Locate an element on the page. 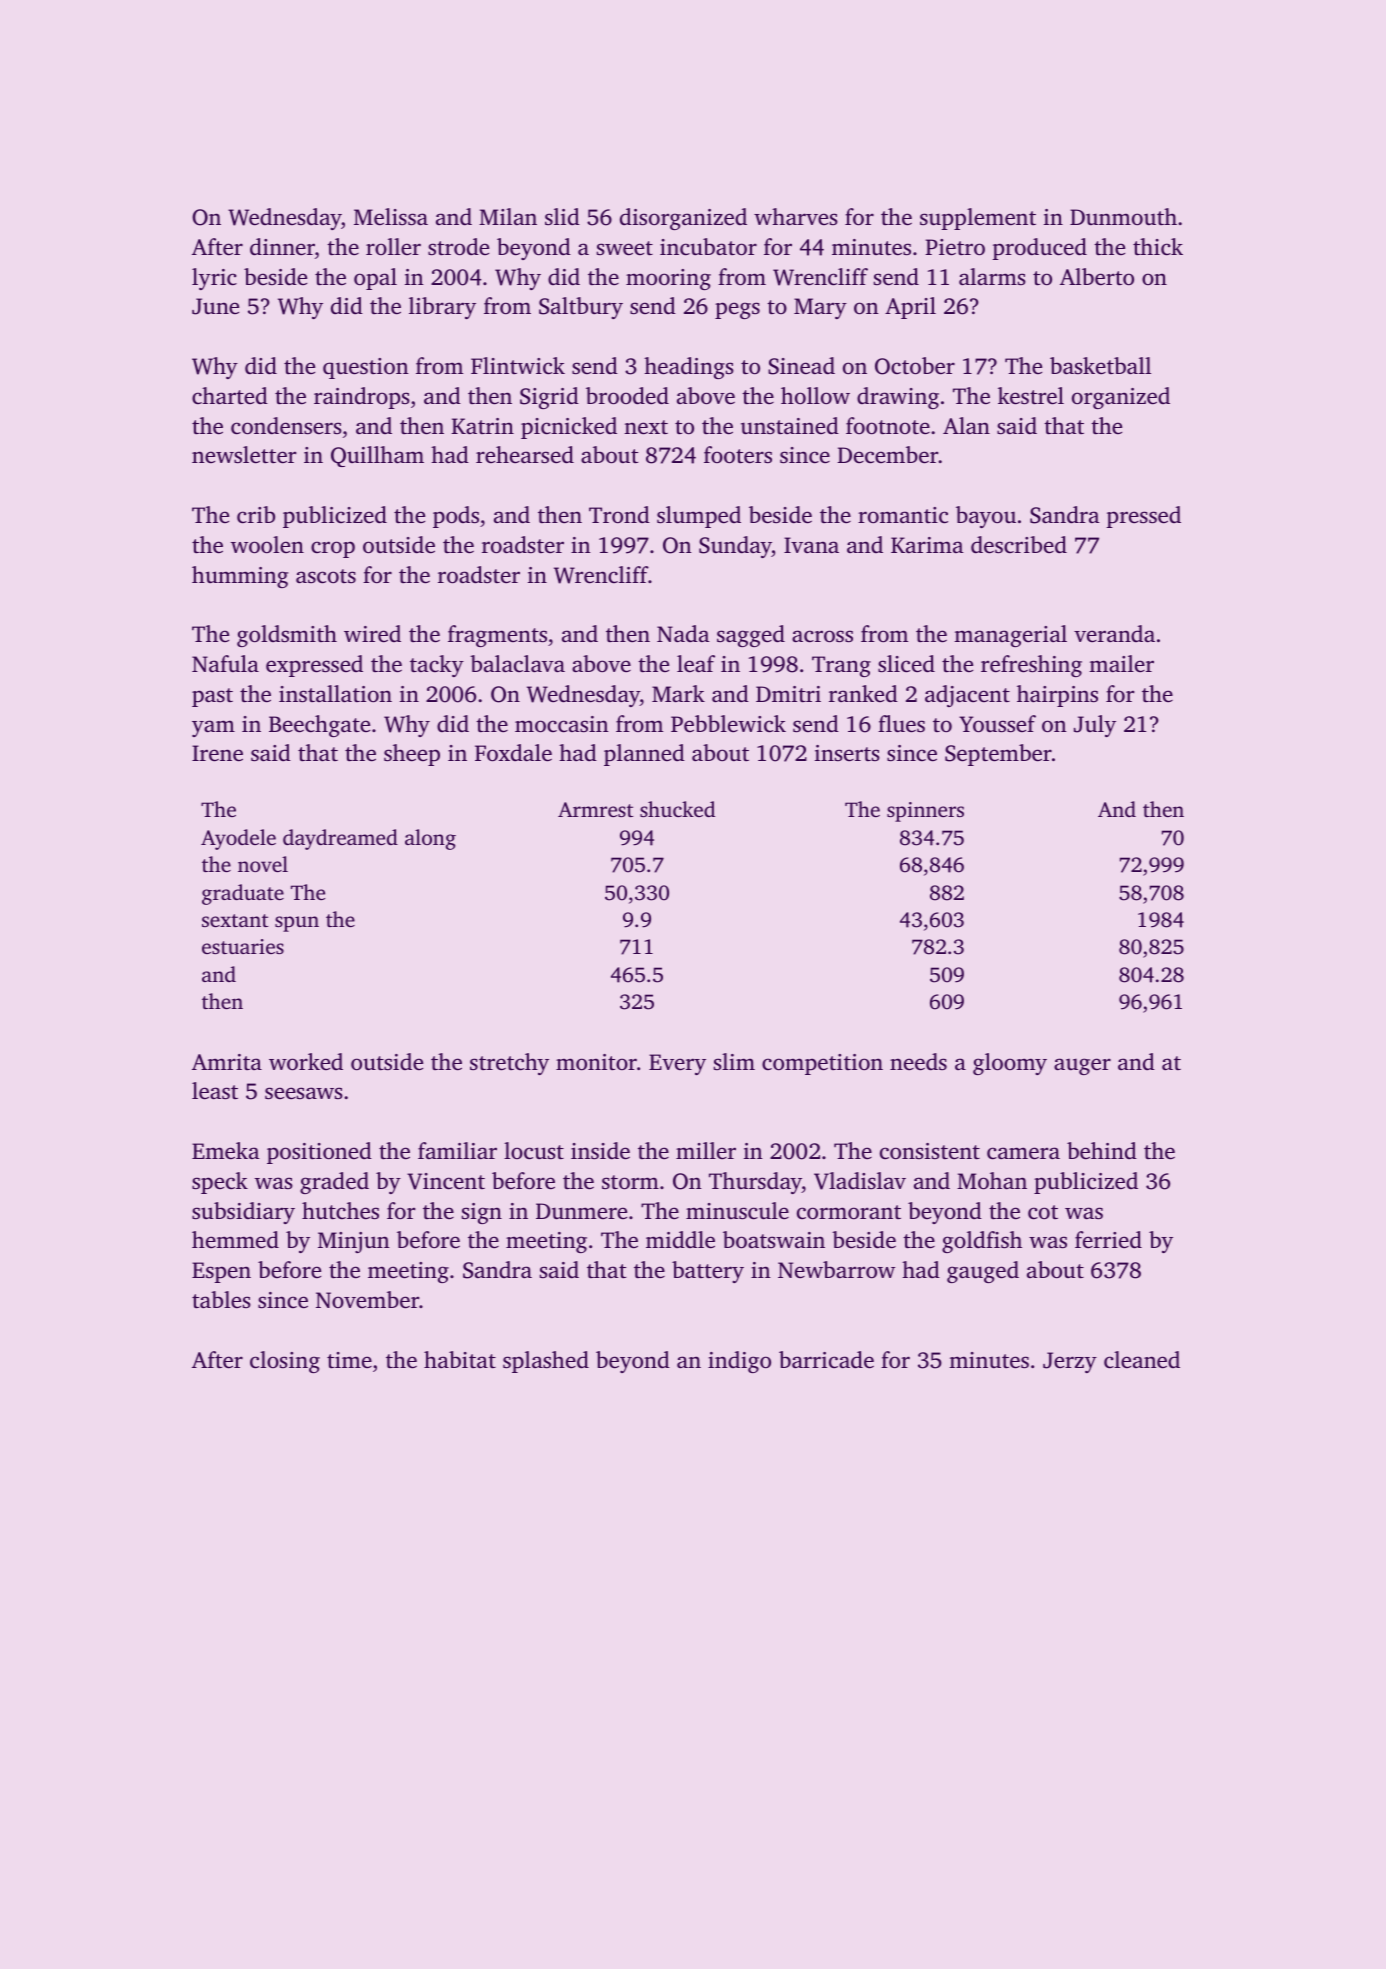  Sinead is located at coordinates (801, 366).
